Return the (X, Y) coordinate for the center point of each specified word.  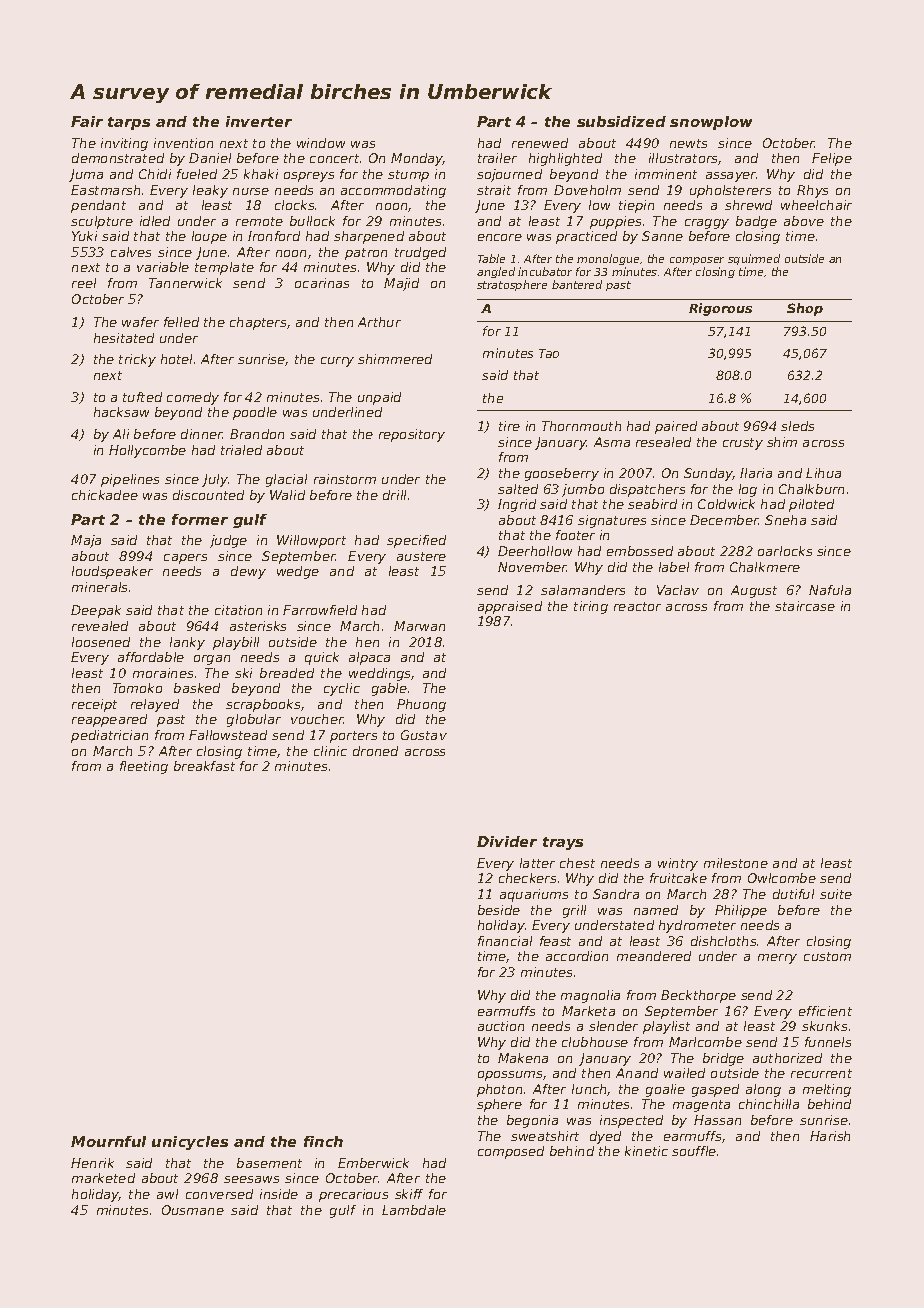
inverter (259, 121)
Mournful (108, 1141)
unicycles (190, 1143)
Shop (805, 309)
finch (323, 1141)
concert (334, 158)
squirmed (754, 259)
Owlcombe (782, 878)
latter (537, 863)
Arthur (379, 322)
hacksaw (121, 412)
